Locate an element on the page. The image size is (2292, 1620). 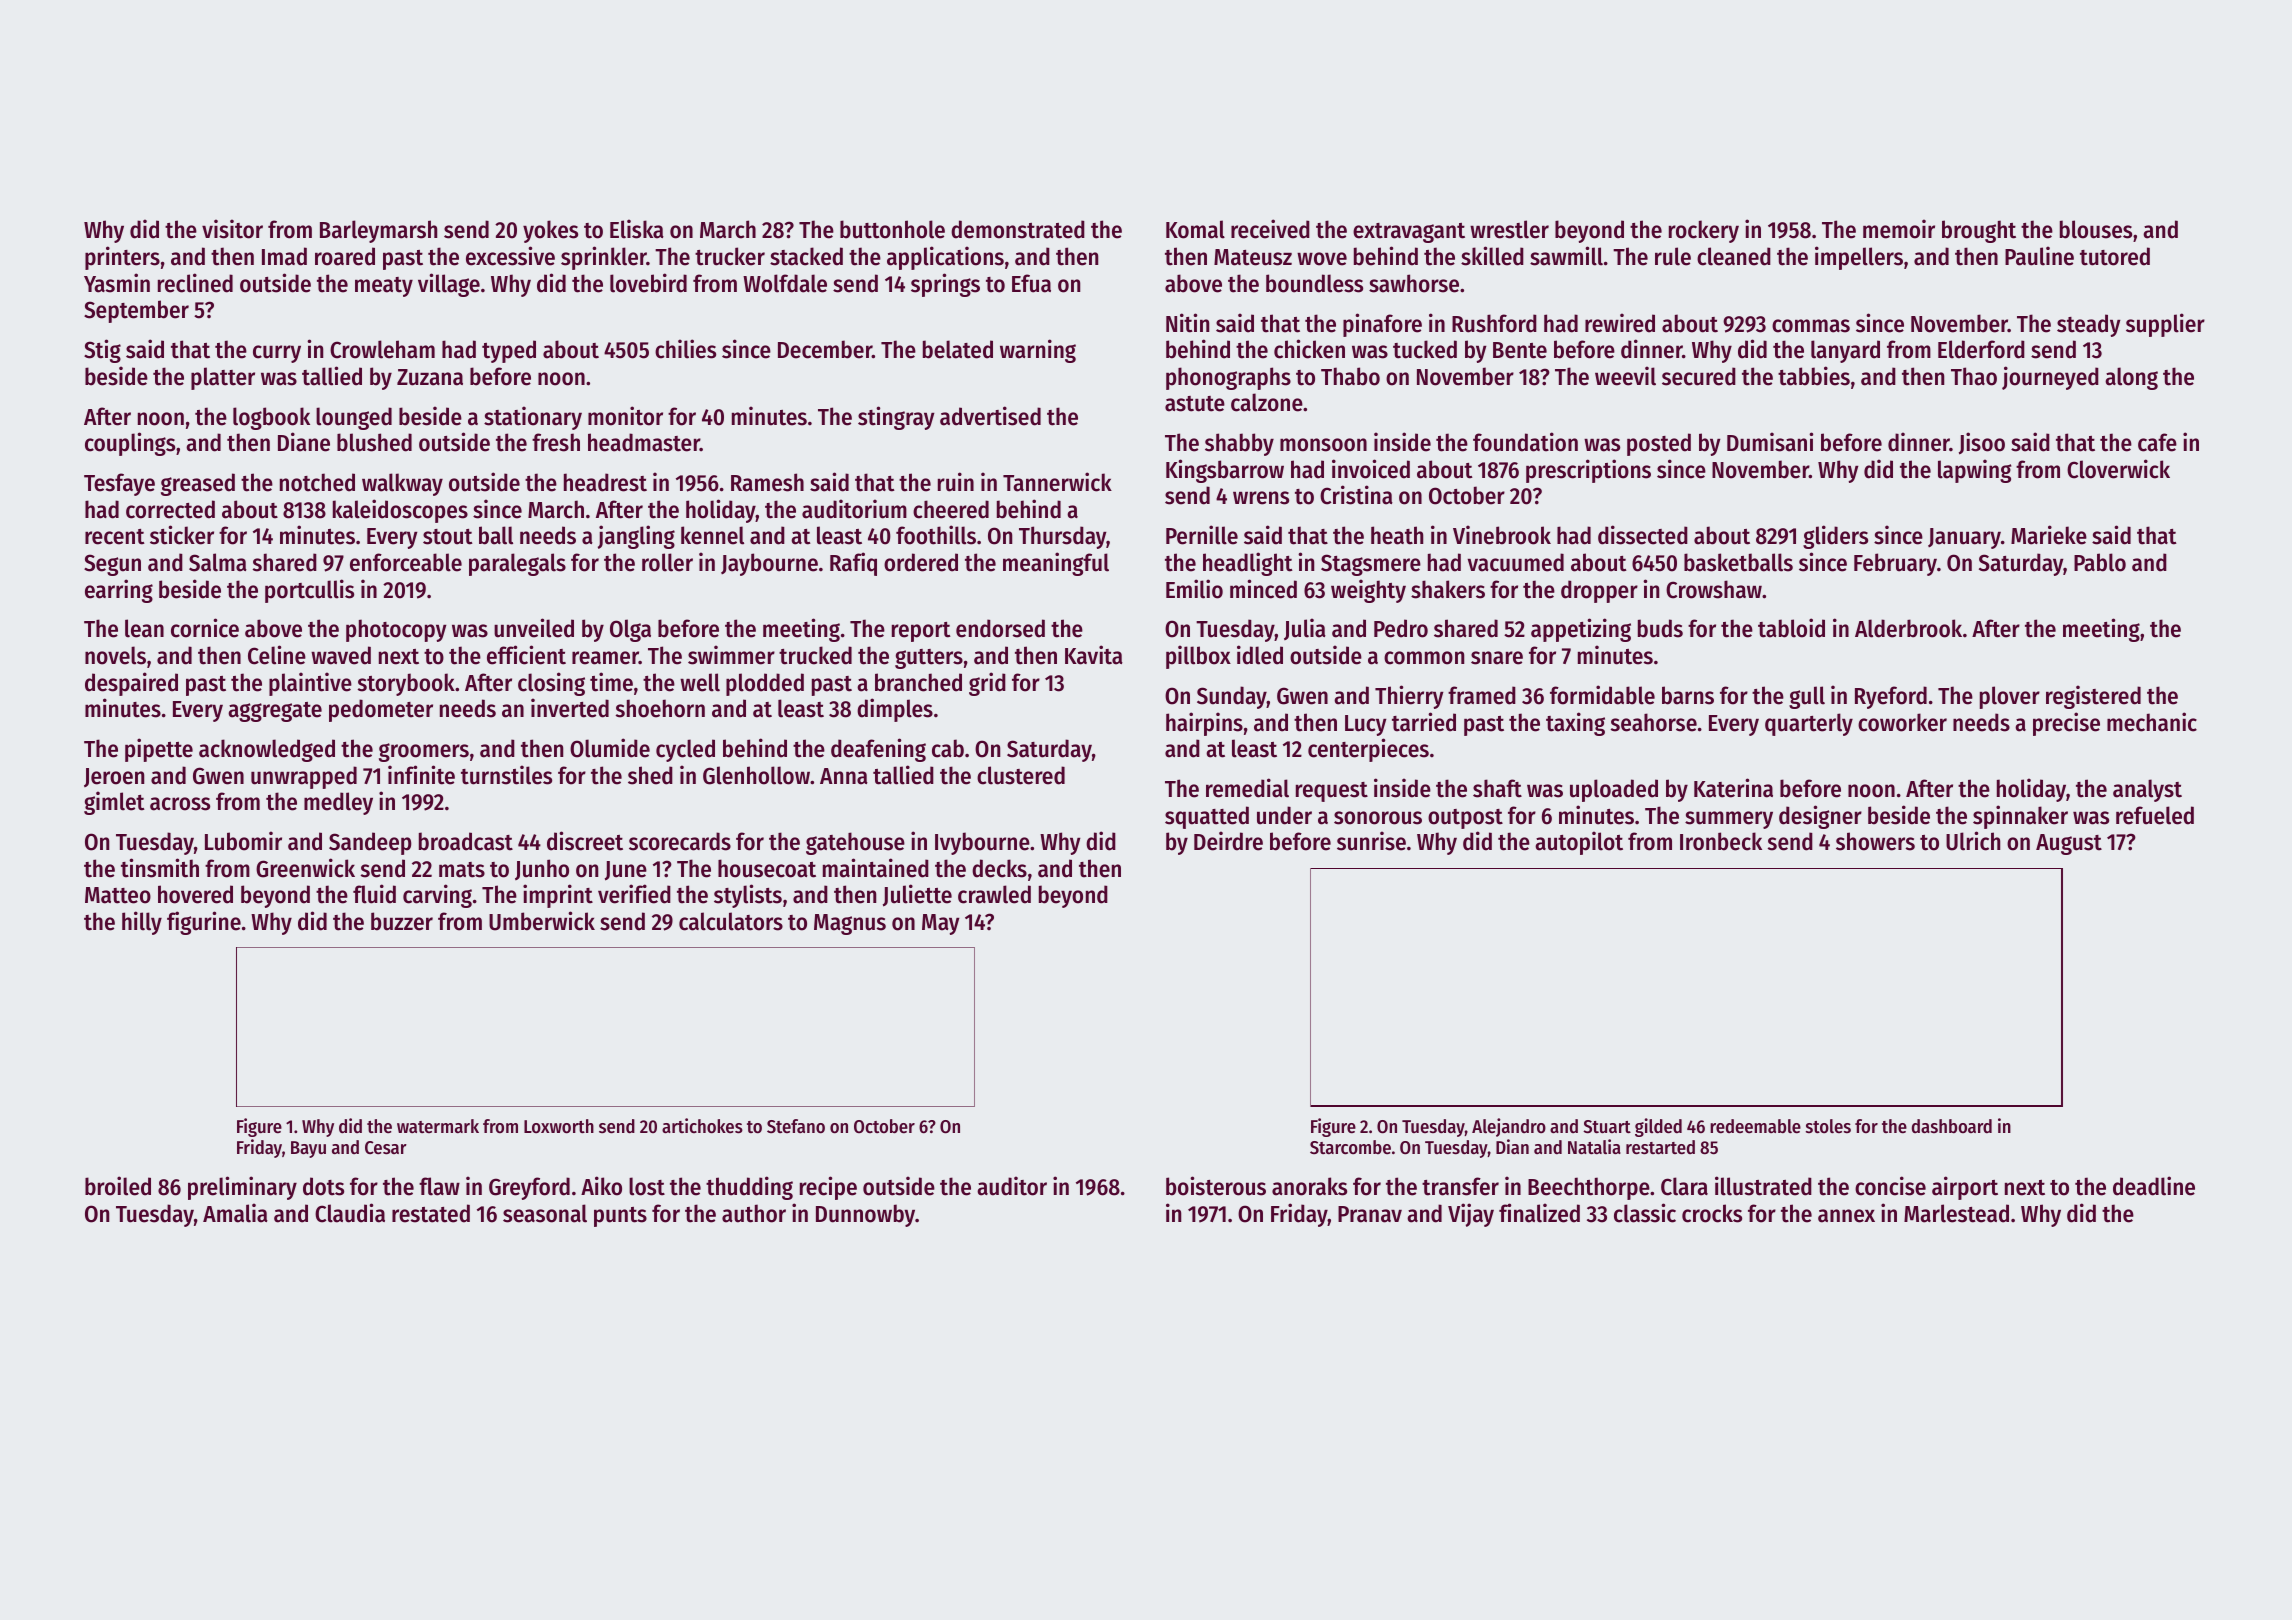
Komal is located at coordinates (1195, 229).
